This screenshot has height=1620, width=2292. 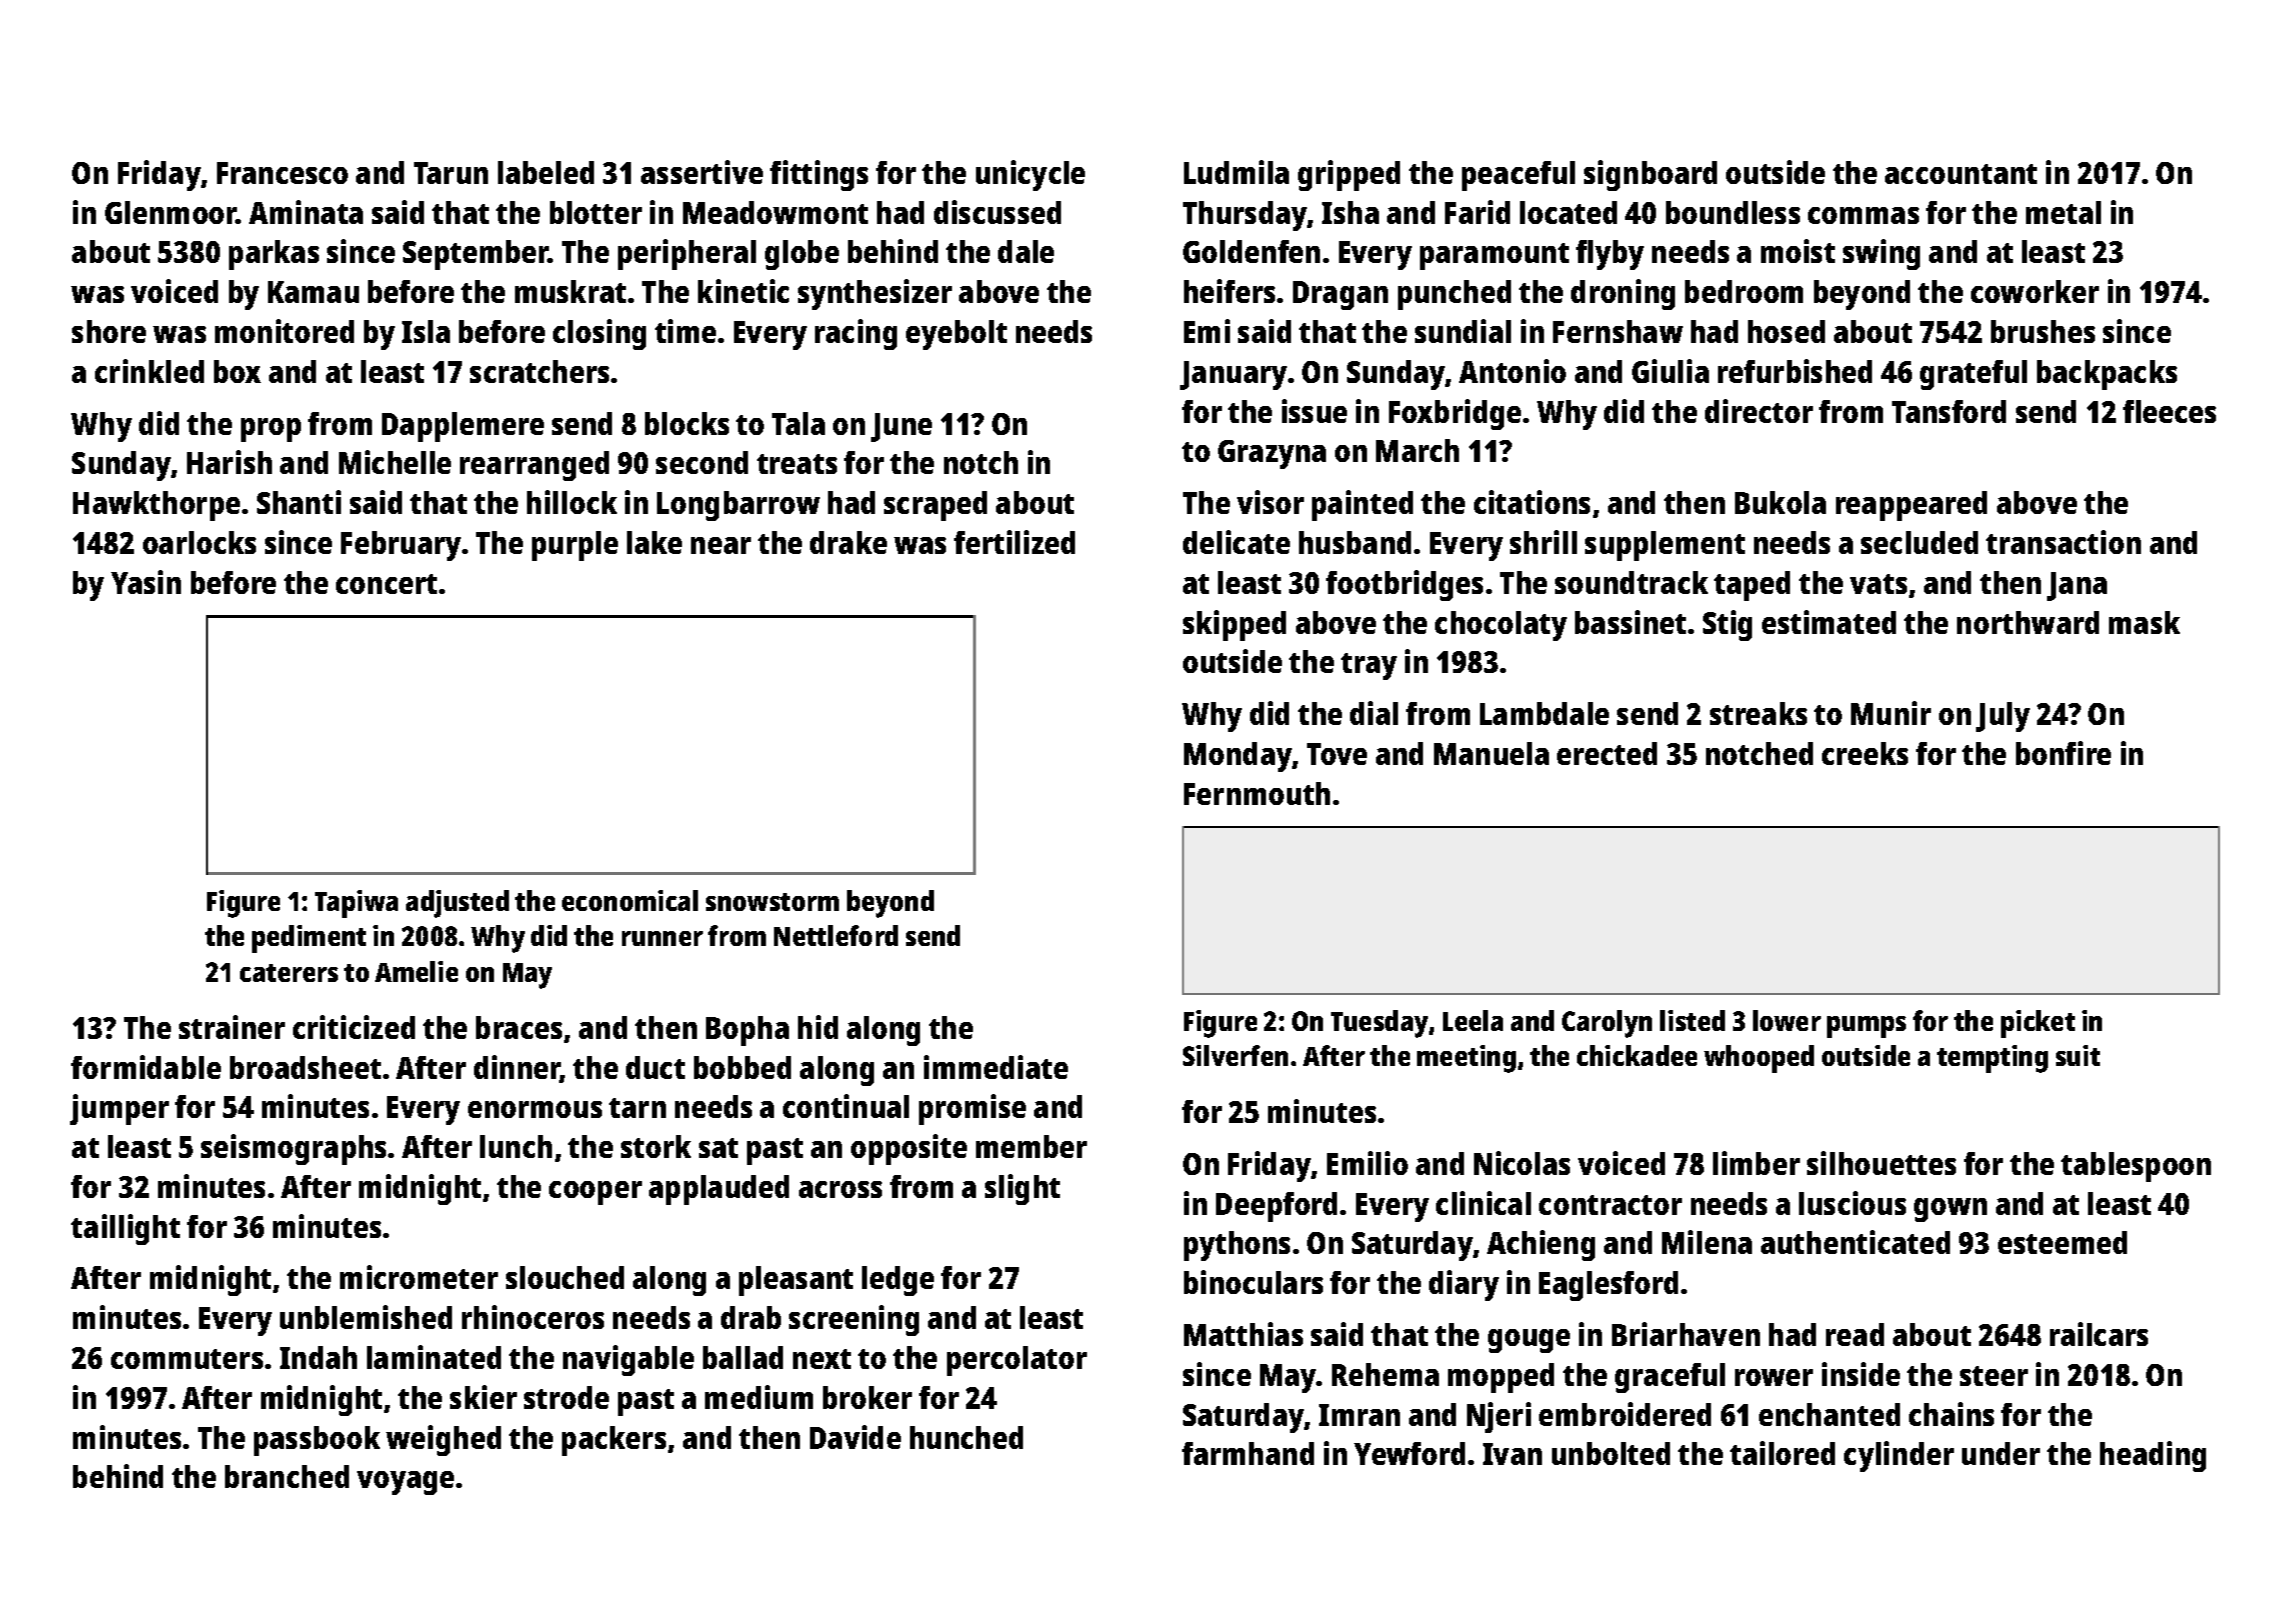 What do you see at coordinates (1707, 1242) in the screenshot?
I see `Milena` at bounding box center [1707, 1242].
